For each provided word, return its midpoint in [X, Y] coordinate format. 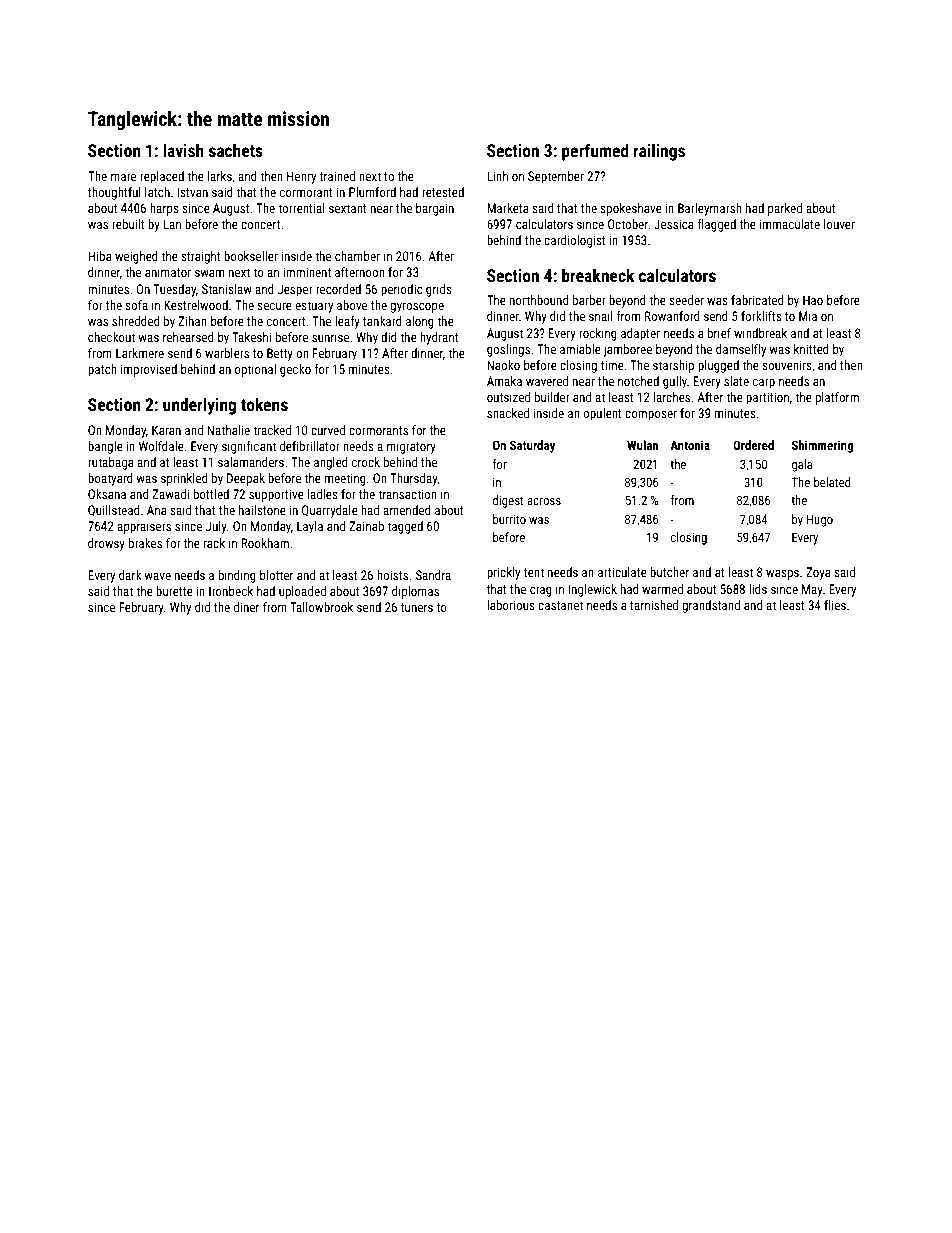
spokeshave [631, 209]
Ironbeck [231, 591]
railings [659, 152]
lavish [183, 150]
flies [835, 605]
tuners [417, 607]
